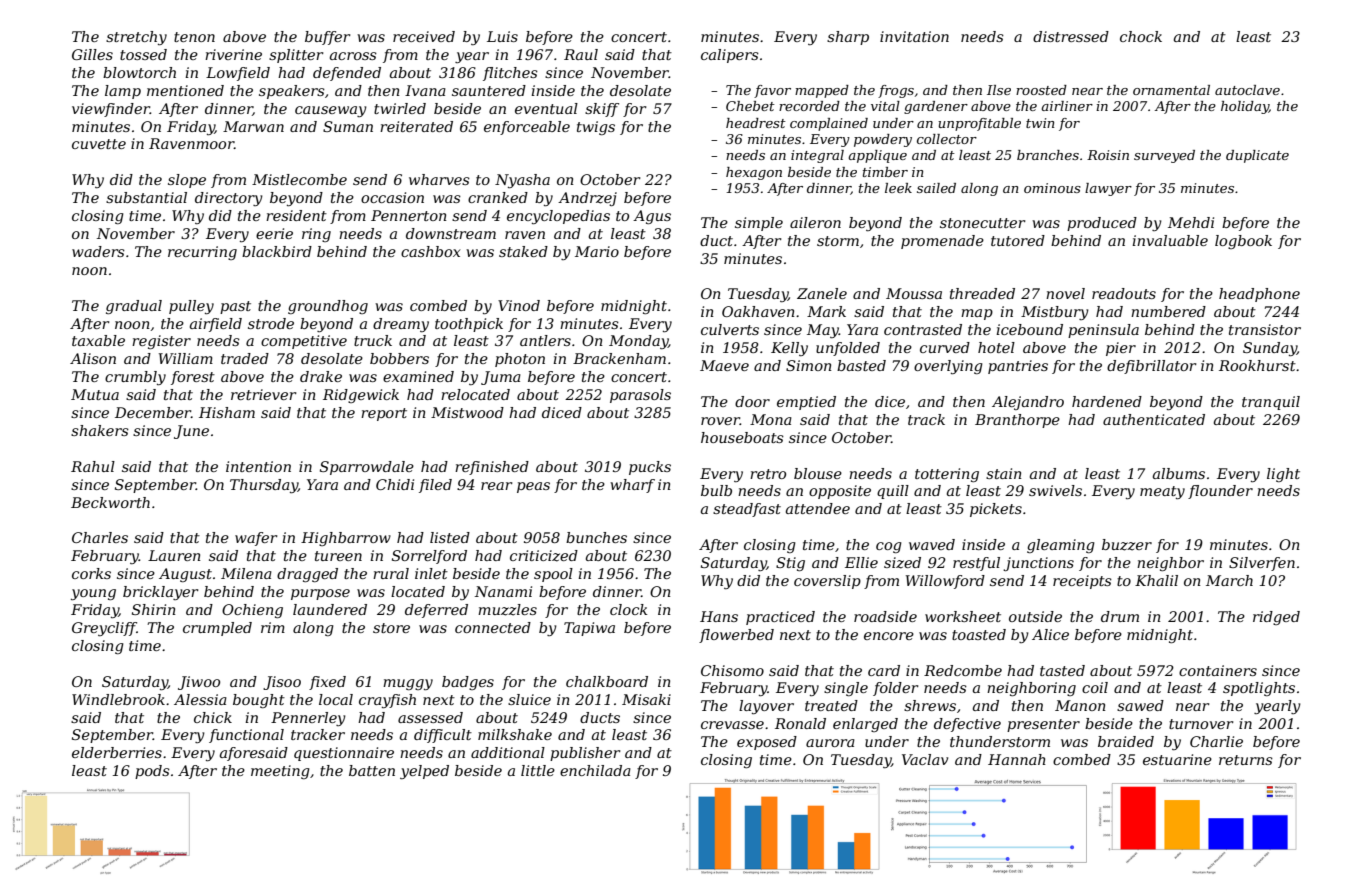 This screenshot has height=887, width=1372. What do you see at coordinates (538, 770) in the screenshot?
I see `little` at bounding box center [538, 770].
